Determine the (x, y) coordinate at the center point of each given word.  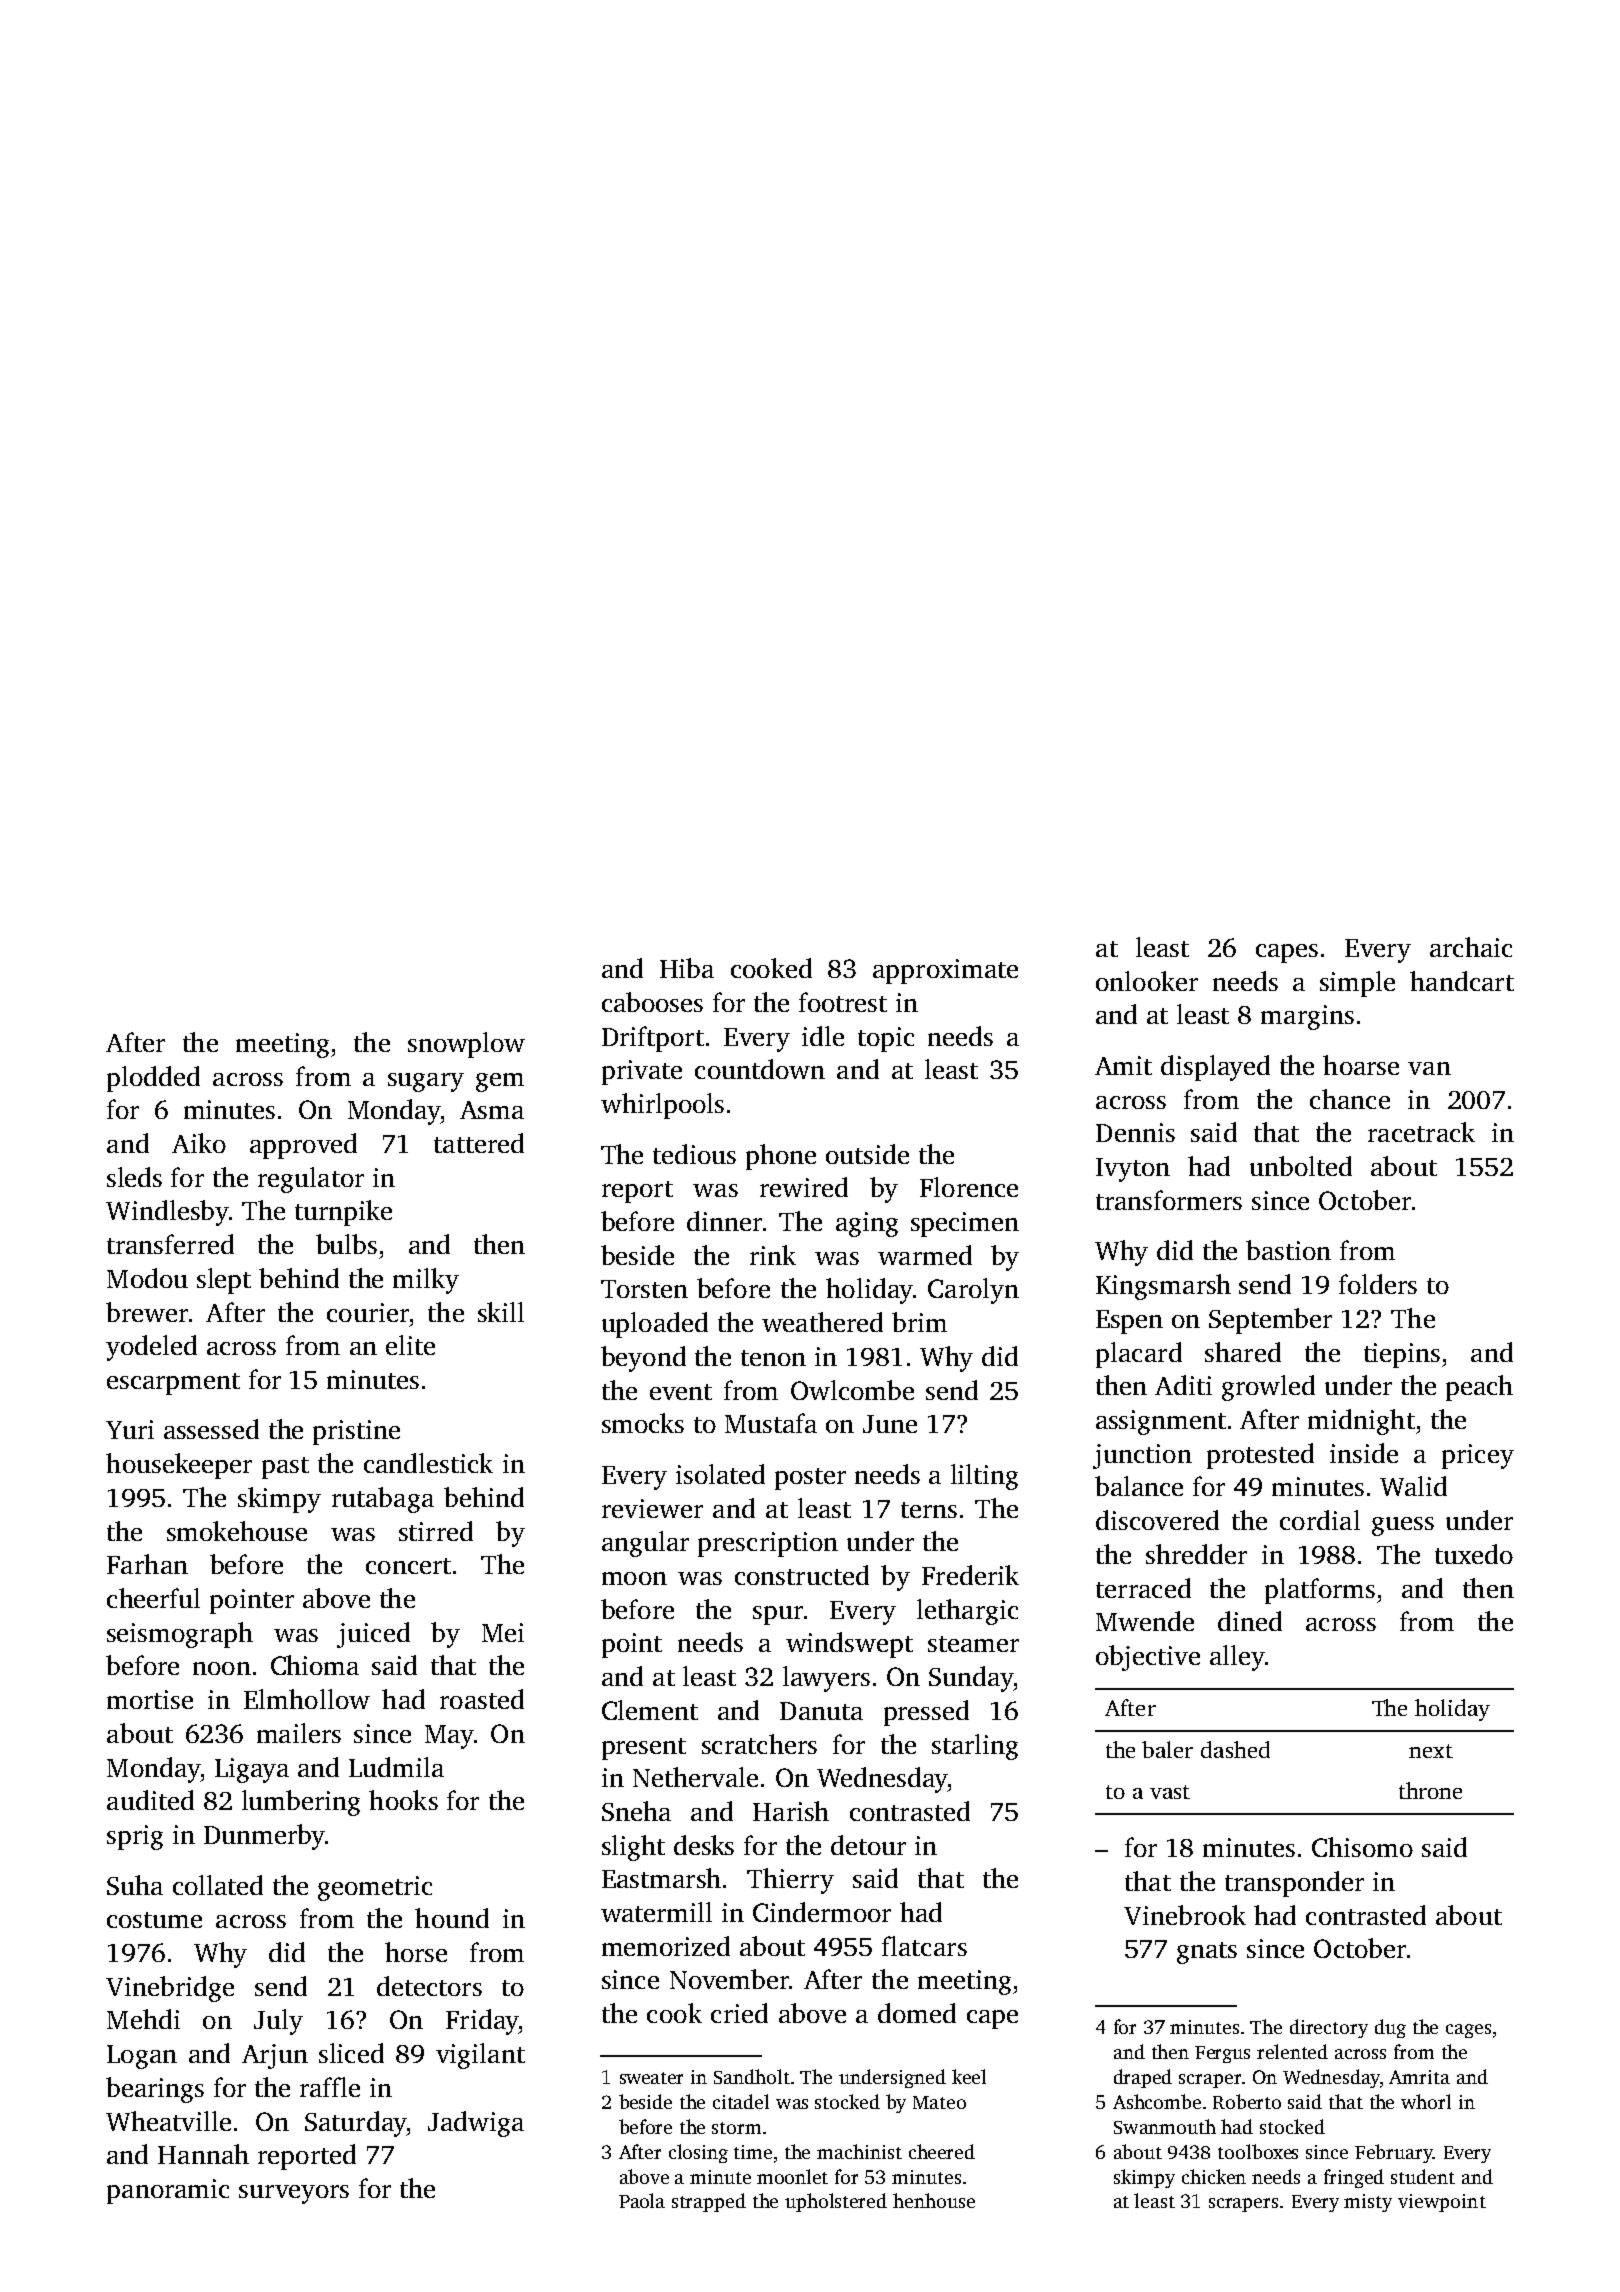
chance (1350, 1099)
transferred (170, 1244)
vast (1170, 1792)
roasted (482, 1699)
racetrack (1421, 1132)
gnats (1207, 1953)
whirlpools (662, 1106)
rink (773, 1255)
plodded (153, 1079)
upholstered (836, 2202)
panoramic (168, 2191)
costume (154, 1920)
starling (975, 1747)
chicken (1214, 2176)
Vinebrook (1185, 1915)
